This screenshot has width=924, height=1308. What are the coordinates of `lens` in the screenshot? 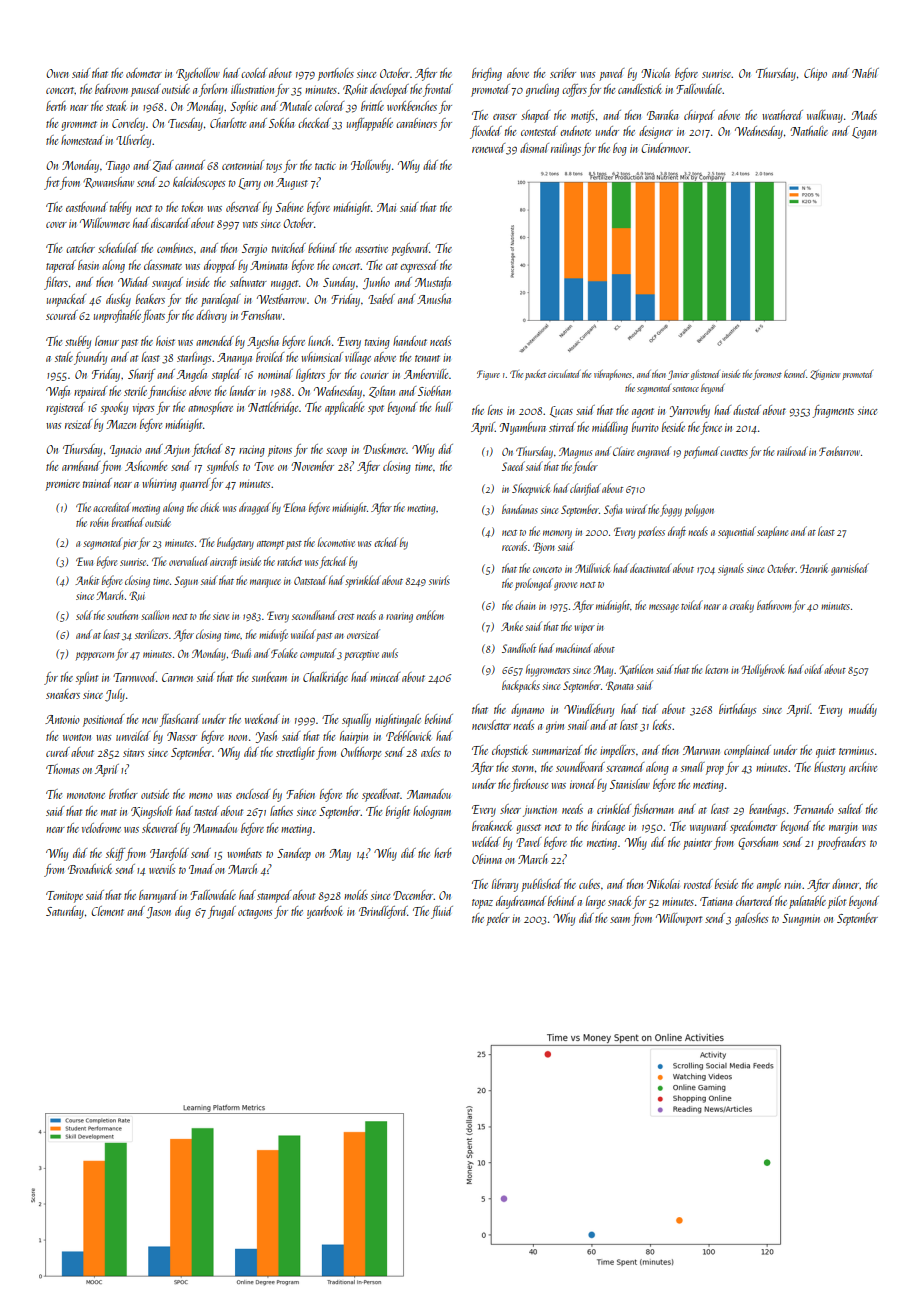 It's located at (495, 410).
